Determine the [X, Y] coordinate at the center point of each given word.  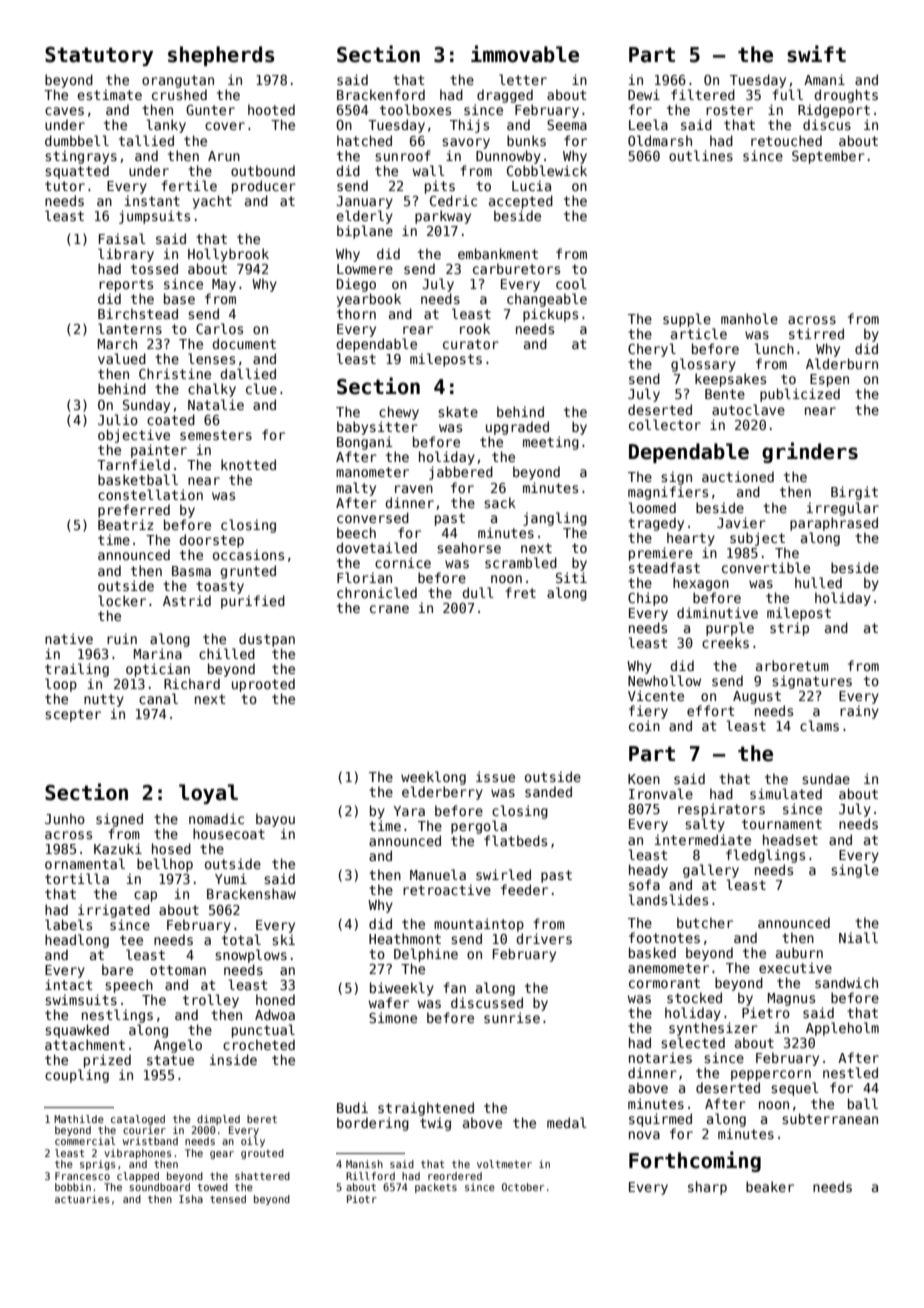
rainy [859, 712]
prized [107, 1061]
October [523, 1187]
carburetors [516, 268]
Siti [571, 577]
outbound [263, 170]
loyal [208, 794]
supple [687, 320]
